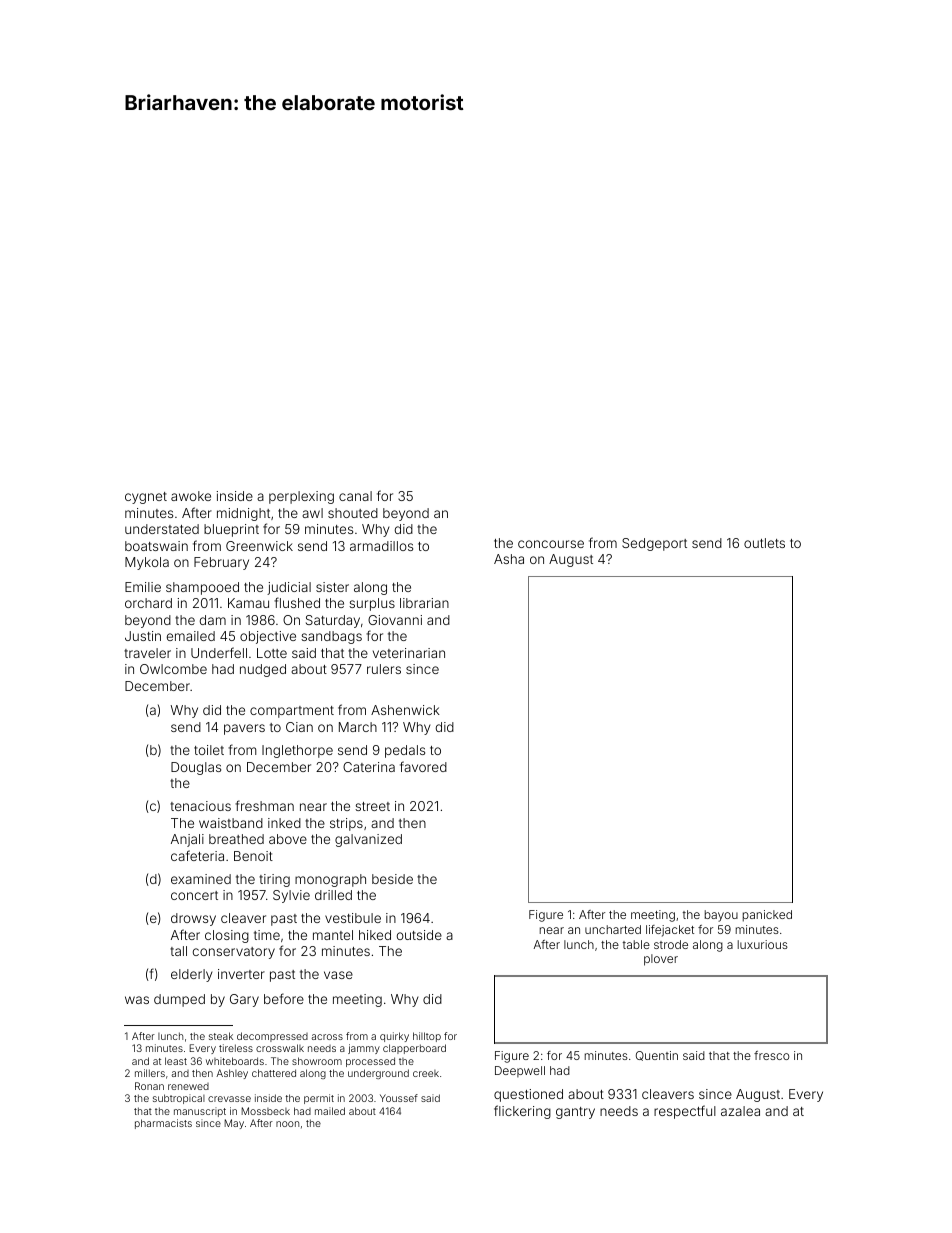 Image resolution: width=952 pixels, height=1233 pixels. Describe the element at coordinates (685, 1112) in the screenshot. I see `respectful` at that location.
